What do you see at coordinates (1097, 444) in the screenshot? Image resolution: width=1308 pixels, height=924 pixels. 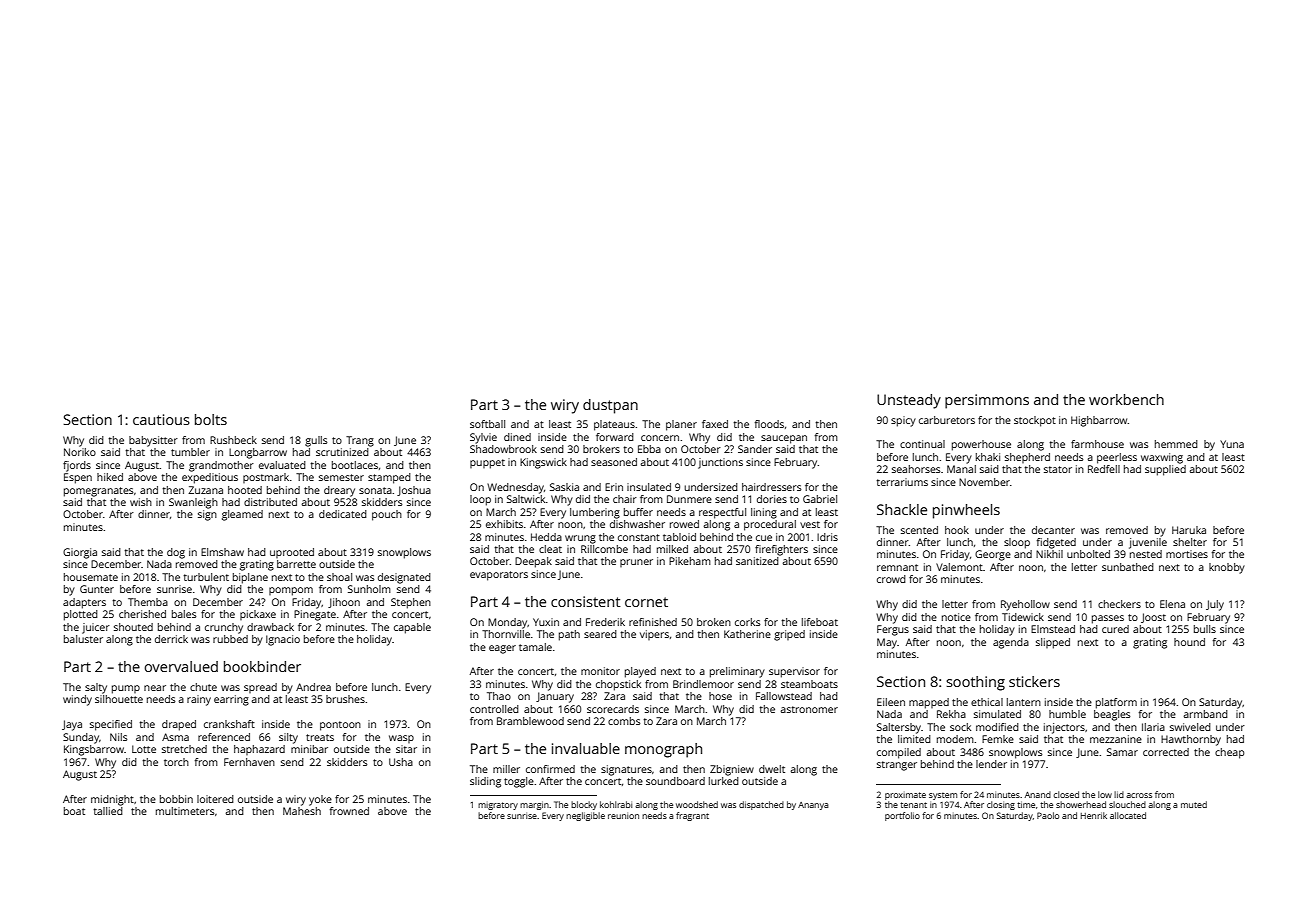 I see `farmhouse` at bounding box center [1097, 444].
